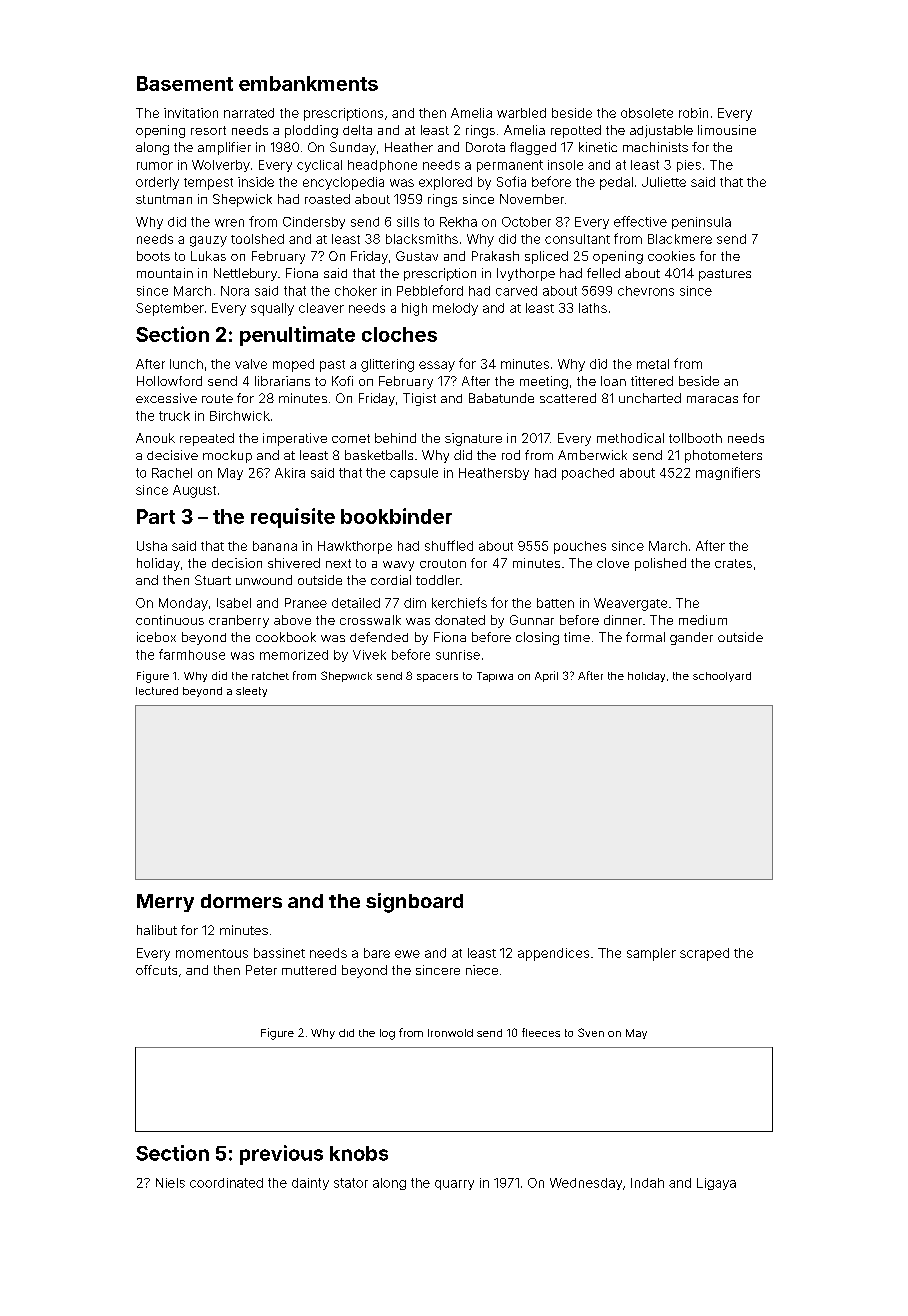 The image size is (908, 1316). Describe the element at coordinates (691, 638) in the screenshot. I see `gander` at that location.
